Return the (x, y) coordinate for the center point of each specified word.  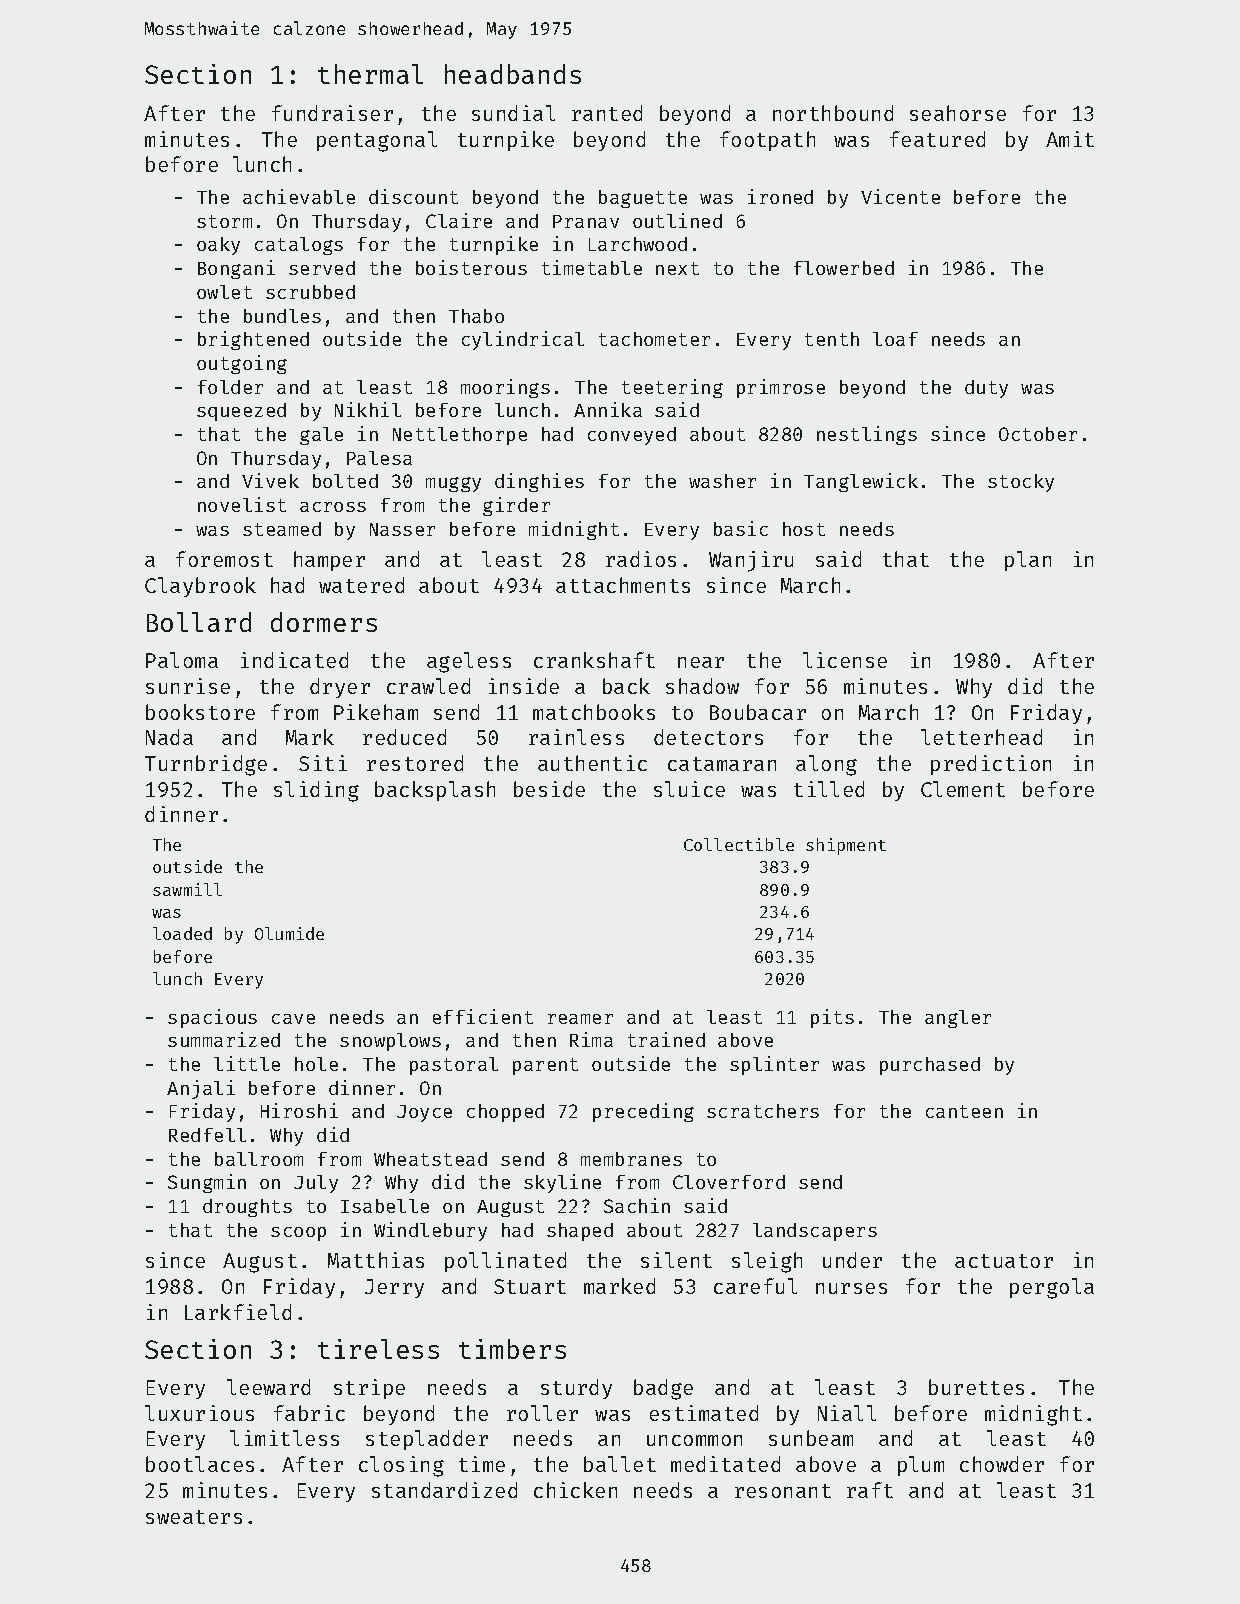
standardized (444, 1490)
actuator (1004, 1261)
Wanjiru (751, 561)
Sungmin (207, 1183)
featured (937, 139)
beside (549, 789)
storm (224, 221)
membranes (631, 1159)
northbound (833, 113)
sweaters (194, 1517)
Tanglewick (861, 482)
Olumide (289, 933)
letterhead (981, 737)
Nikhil (368, 409)
